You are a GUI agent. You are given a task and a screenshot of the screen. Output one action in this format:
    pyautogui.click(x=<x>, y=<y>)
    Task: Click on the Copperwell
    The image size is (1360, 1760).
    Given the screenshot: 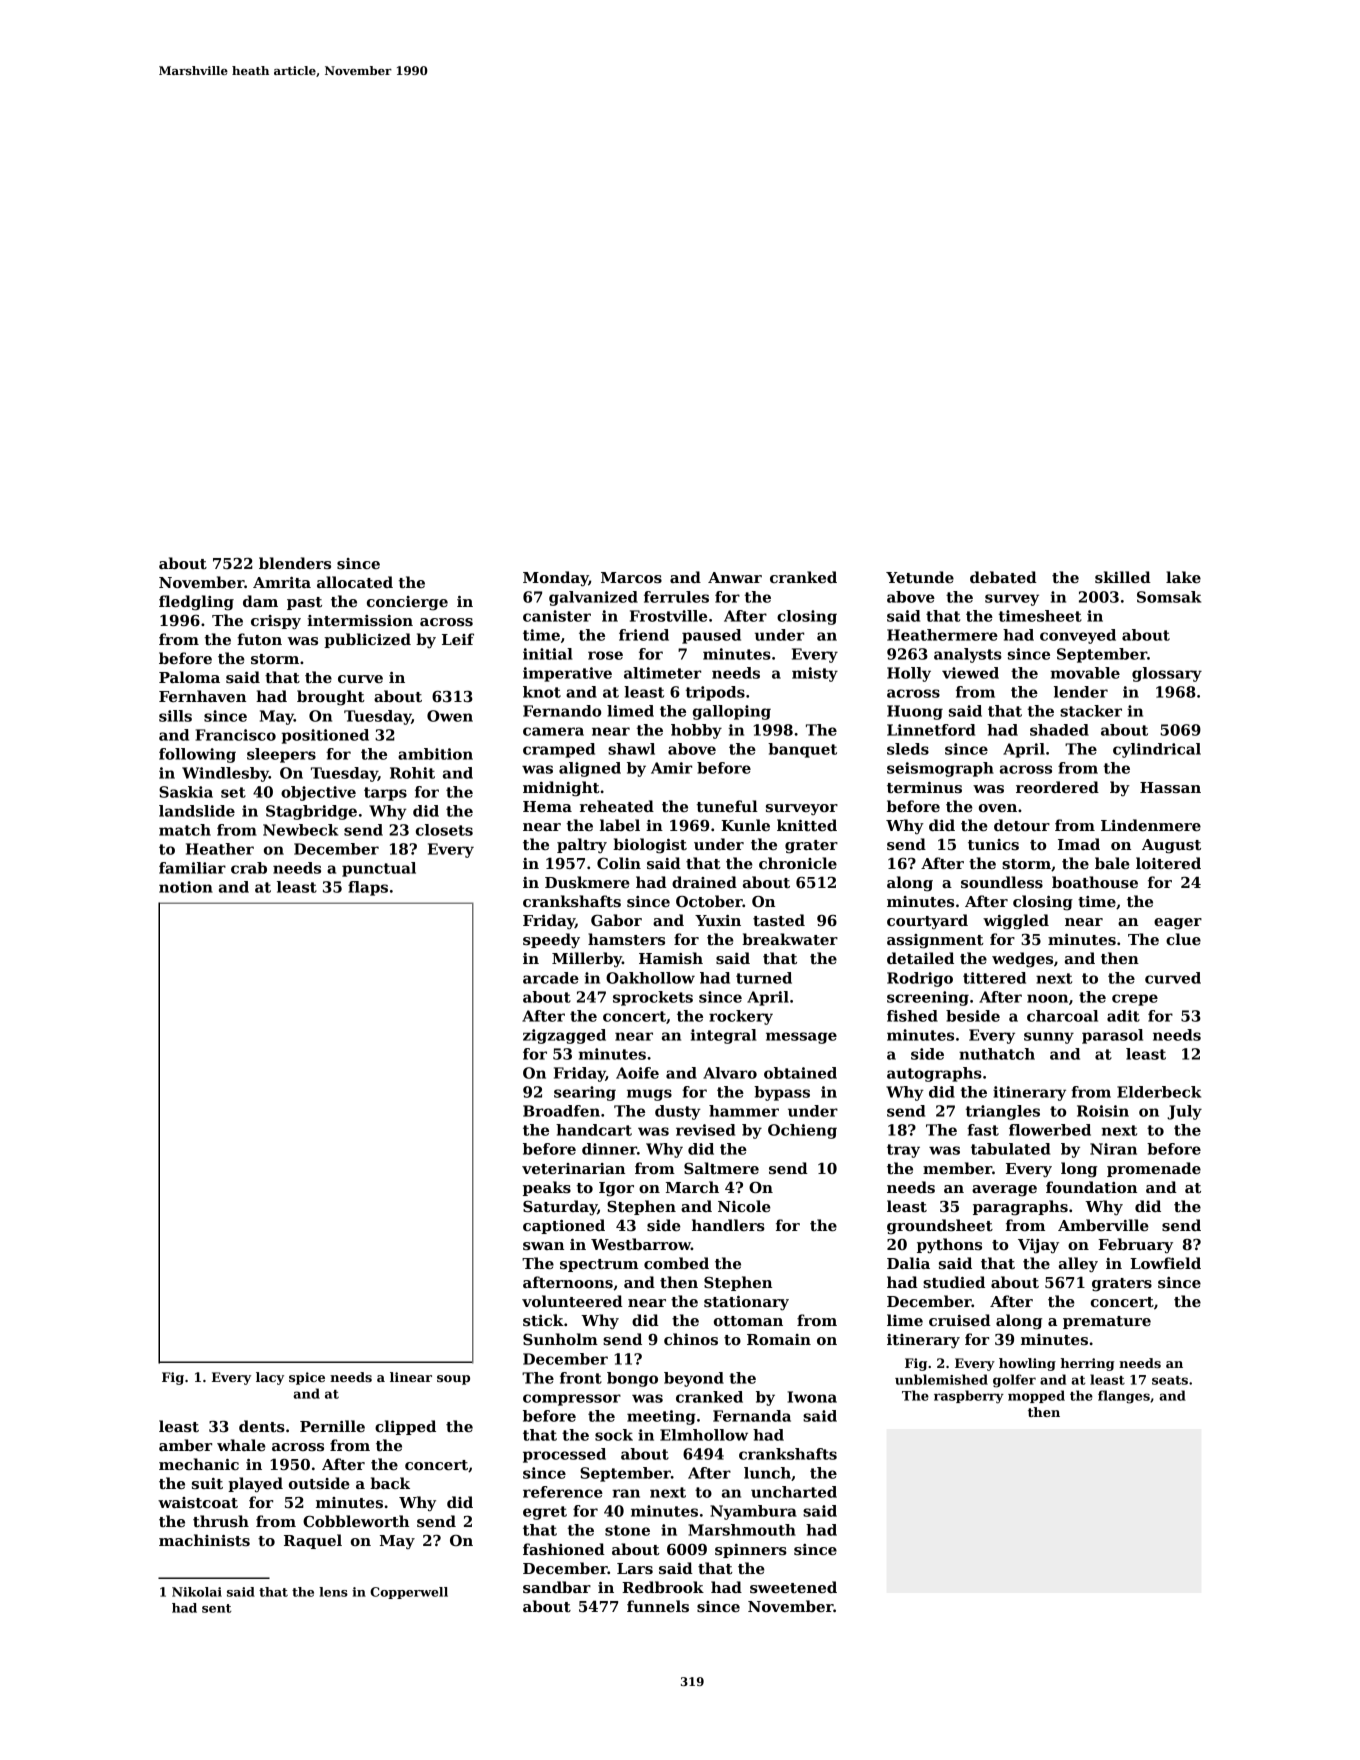 What is the action you would take?
    pyautogui.click(x=409, y=1593)
